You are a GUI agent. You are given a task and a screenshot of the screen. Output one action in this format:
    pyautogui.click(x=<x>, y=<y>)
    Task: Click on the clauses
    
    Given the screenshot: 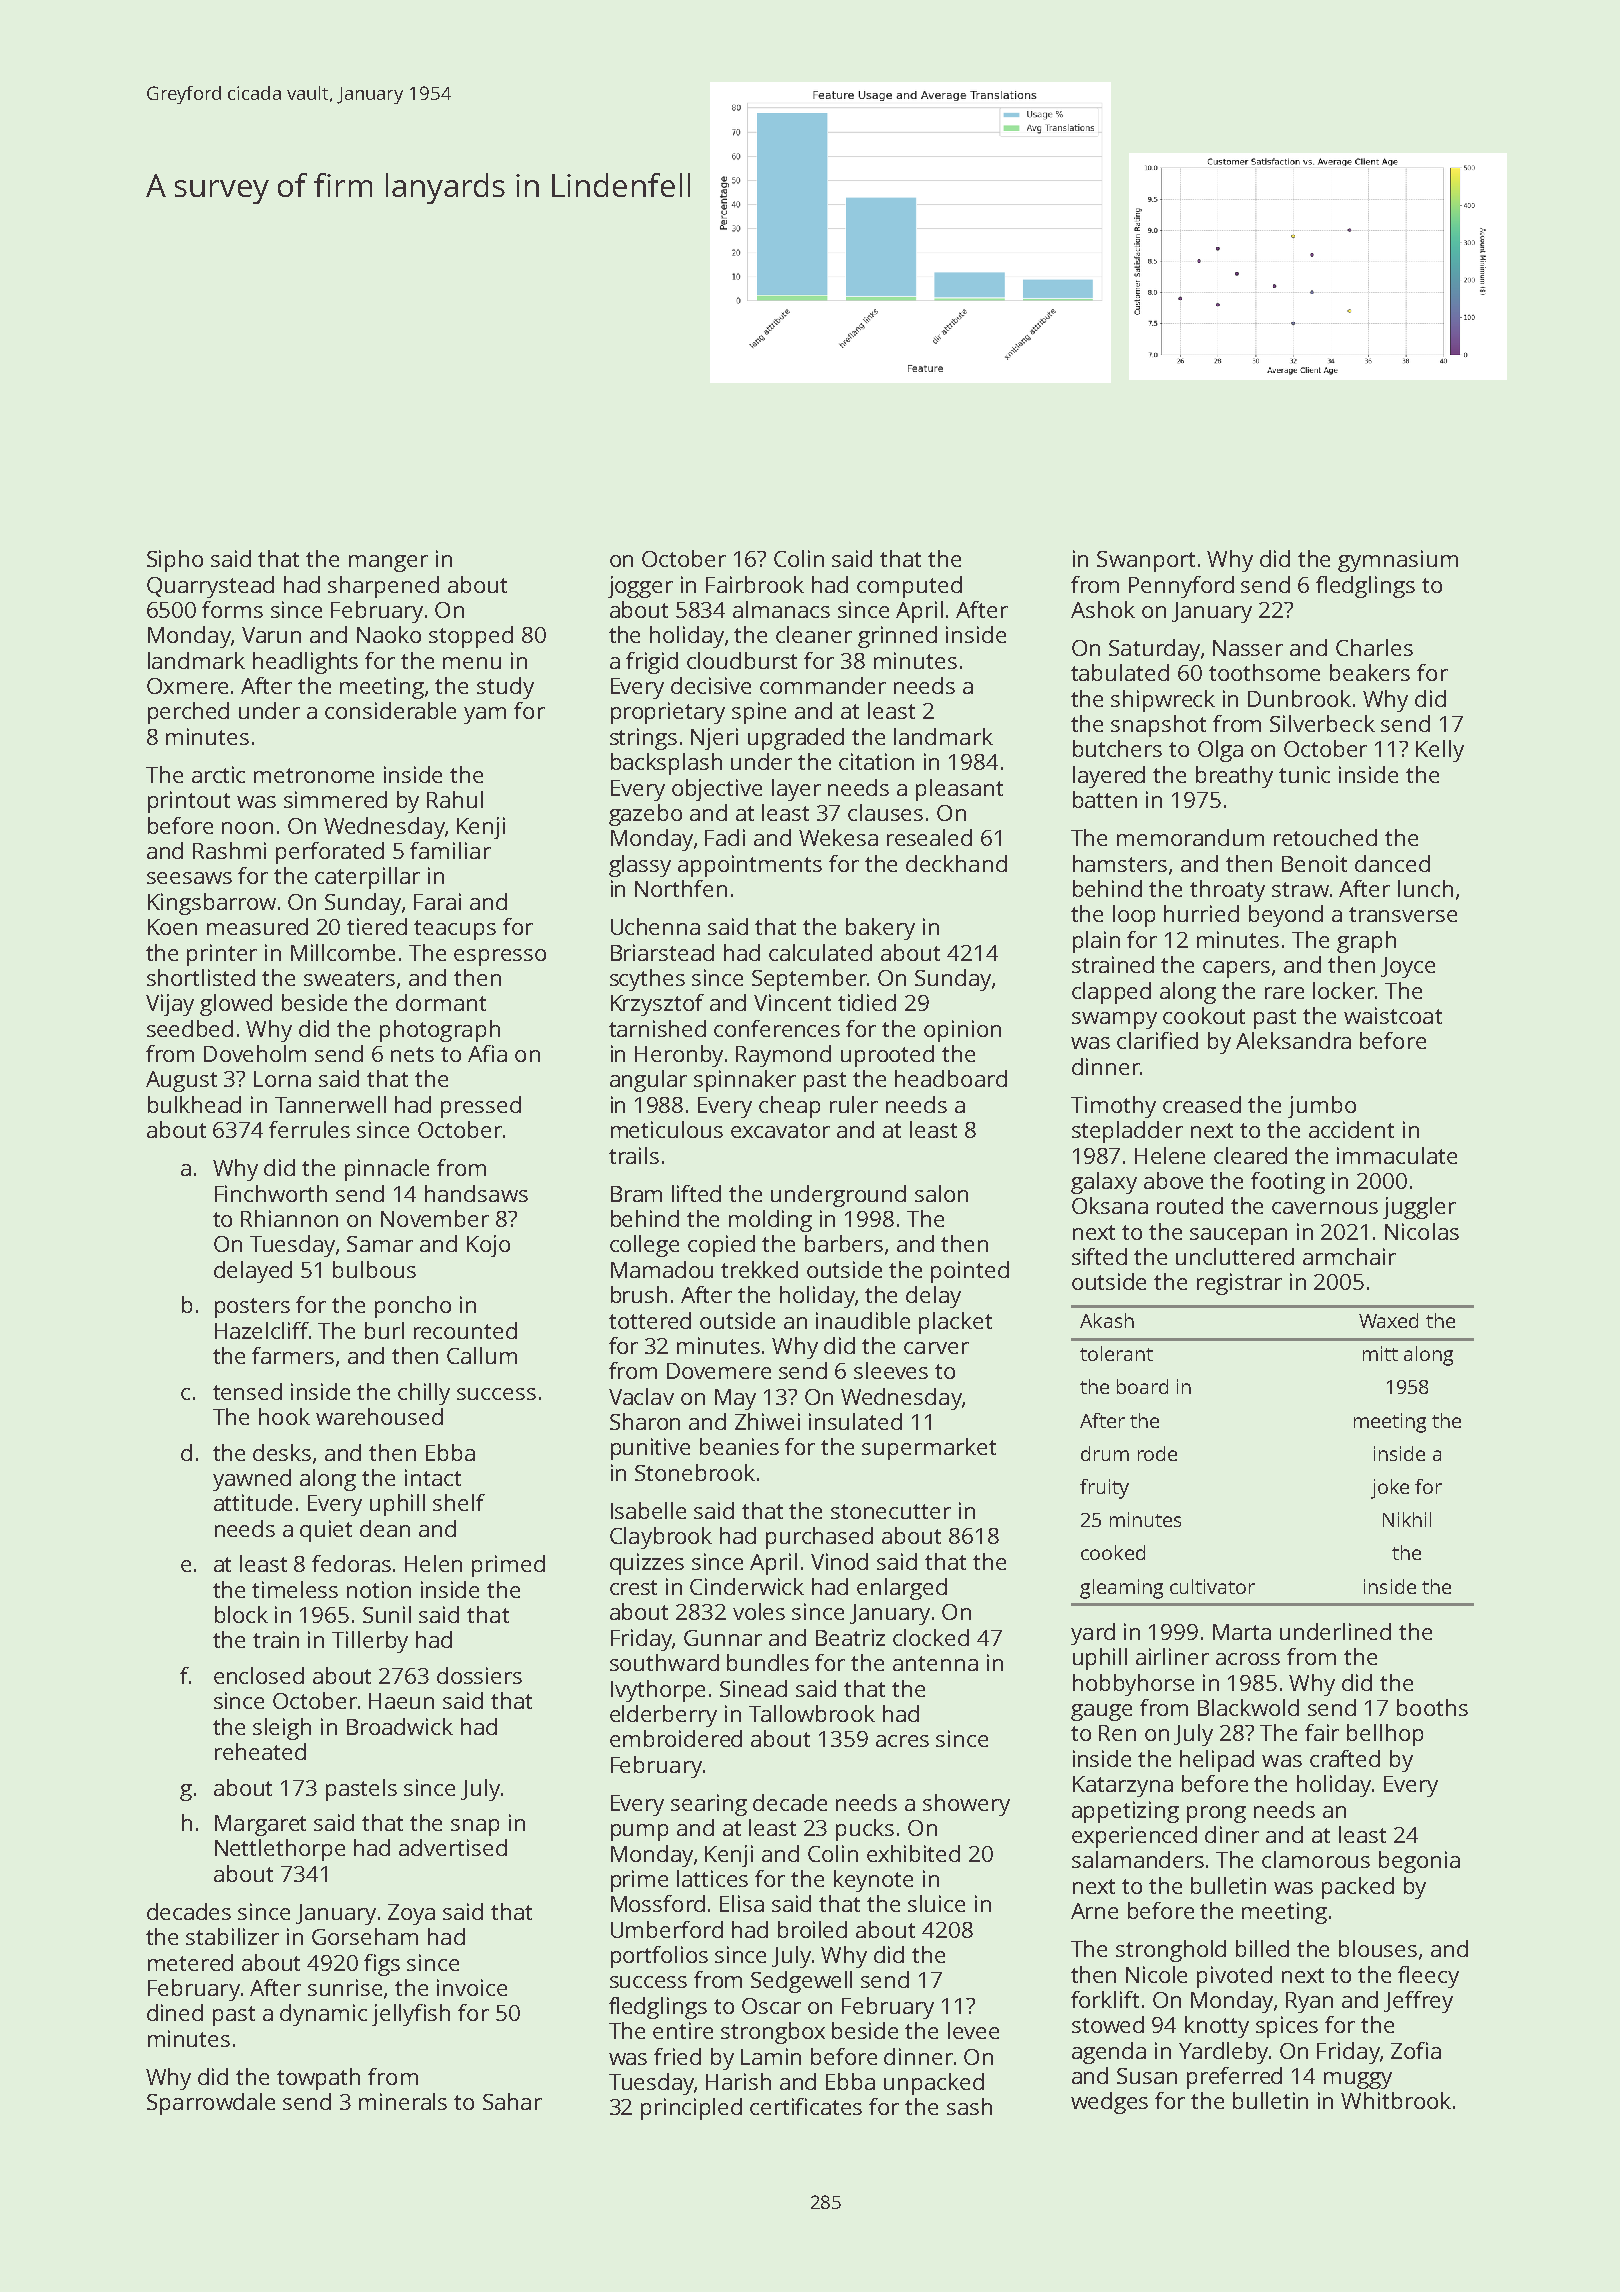 What is the action you would take?
    pyautogui.click(x=885, y=812)
